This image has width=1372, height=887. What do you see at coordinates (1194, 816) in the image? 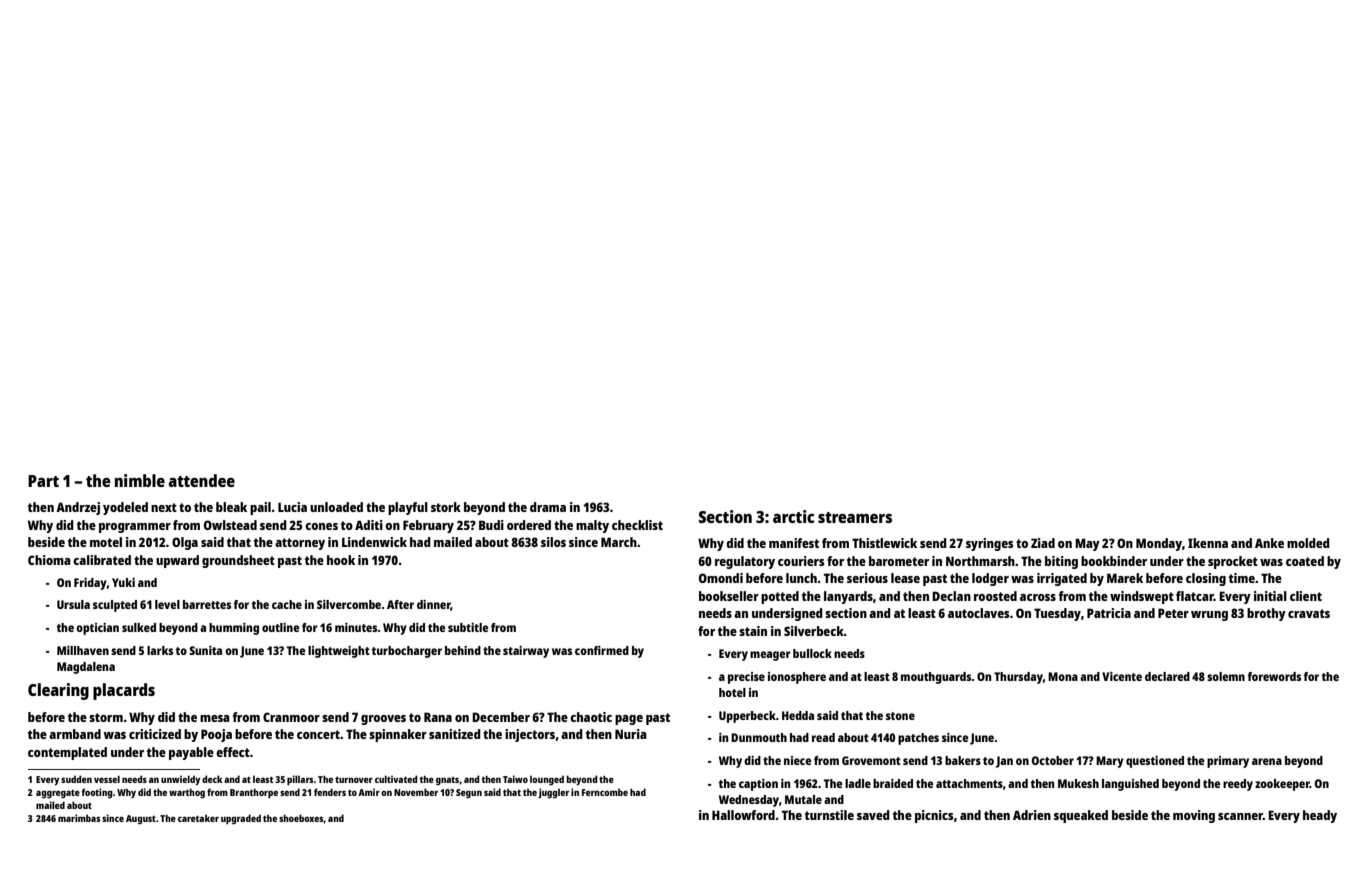
I see `moving` at bounding box center [1194, 816].
